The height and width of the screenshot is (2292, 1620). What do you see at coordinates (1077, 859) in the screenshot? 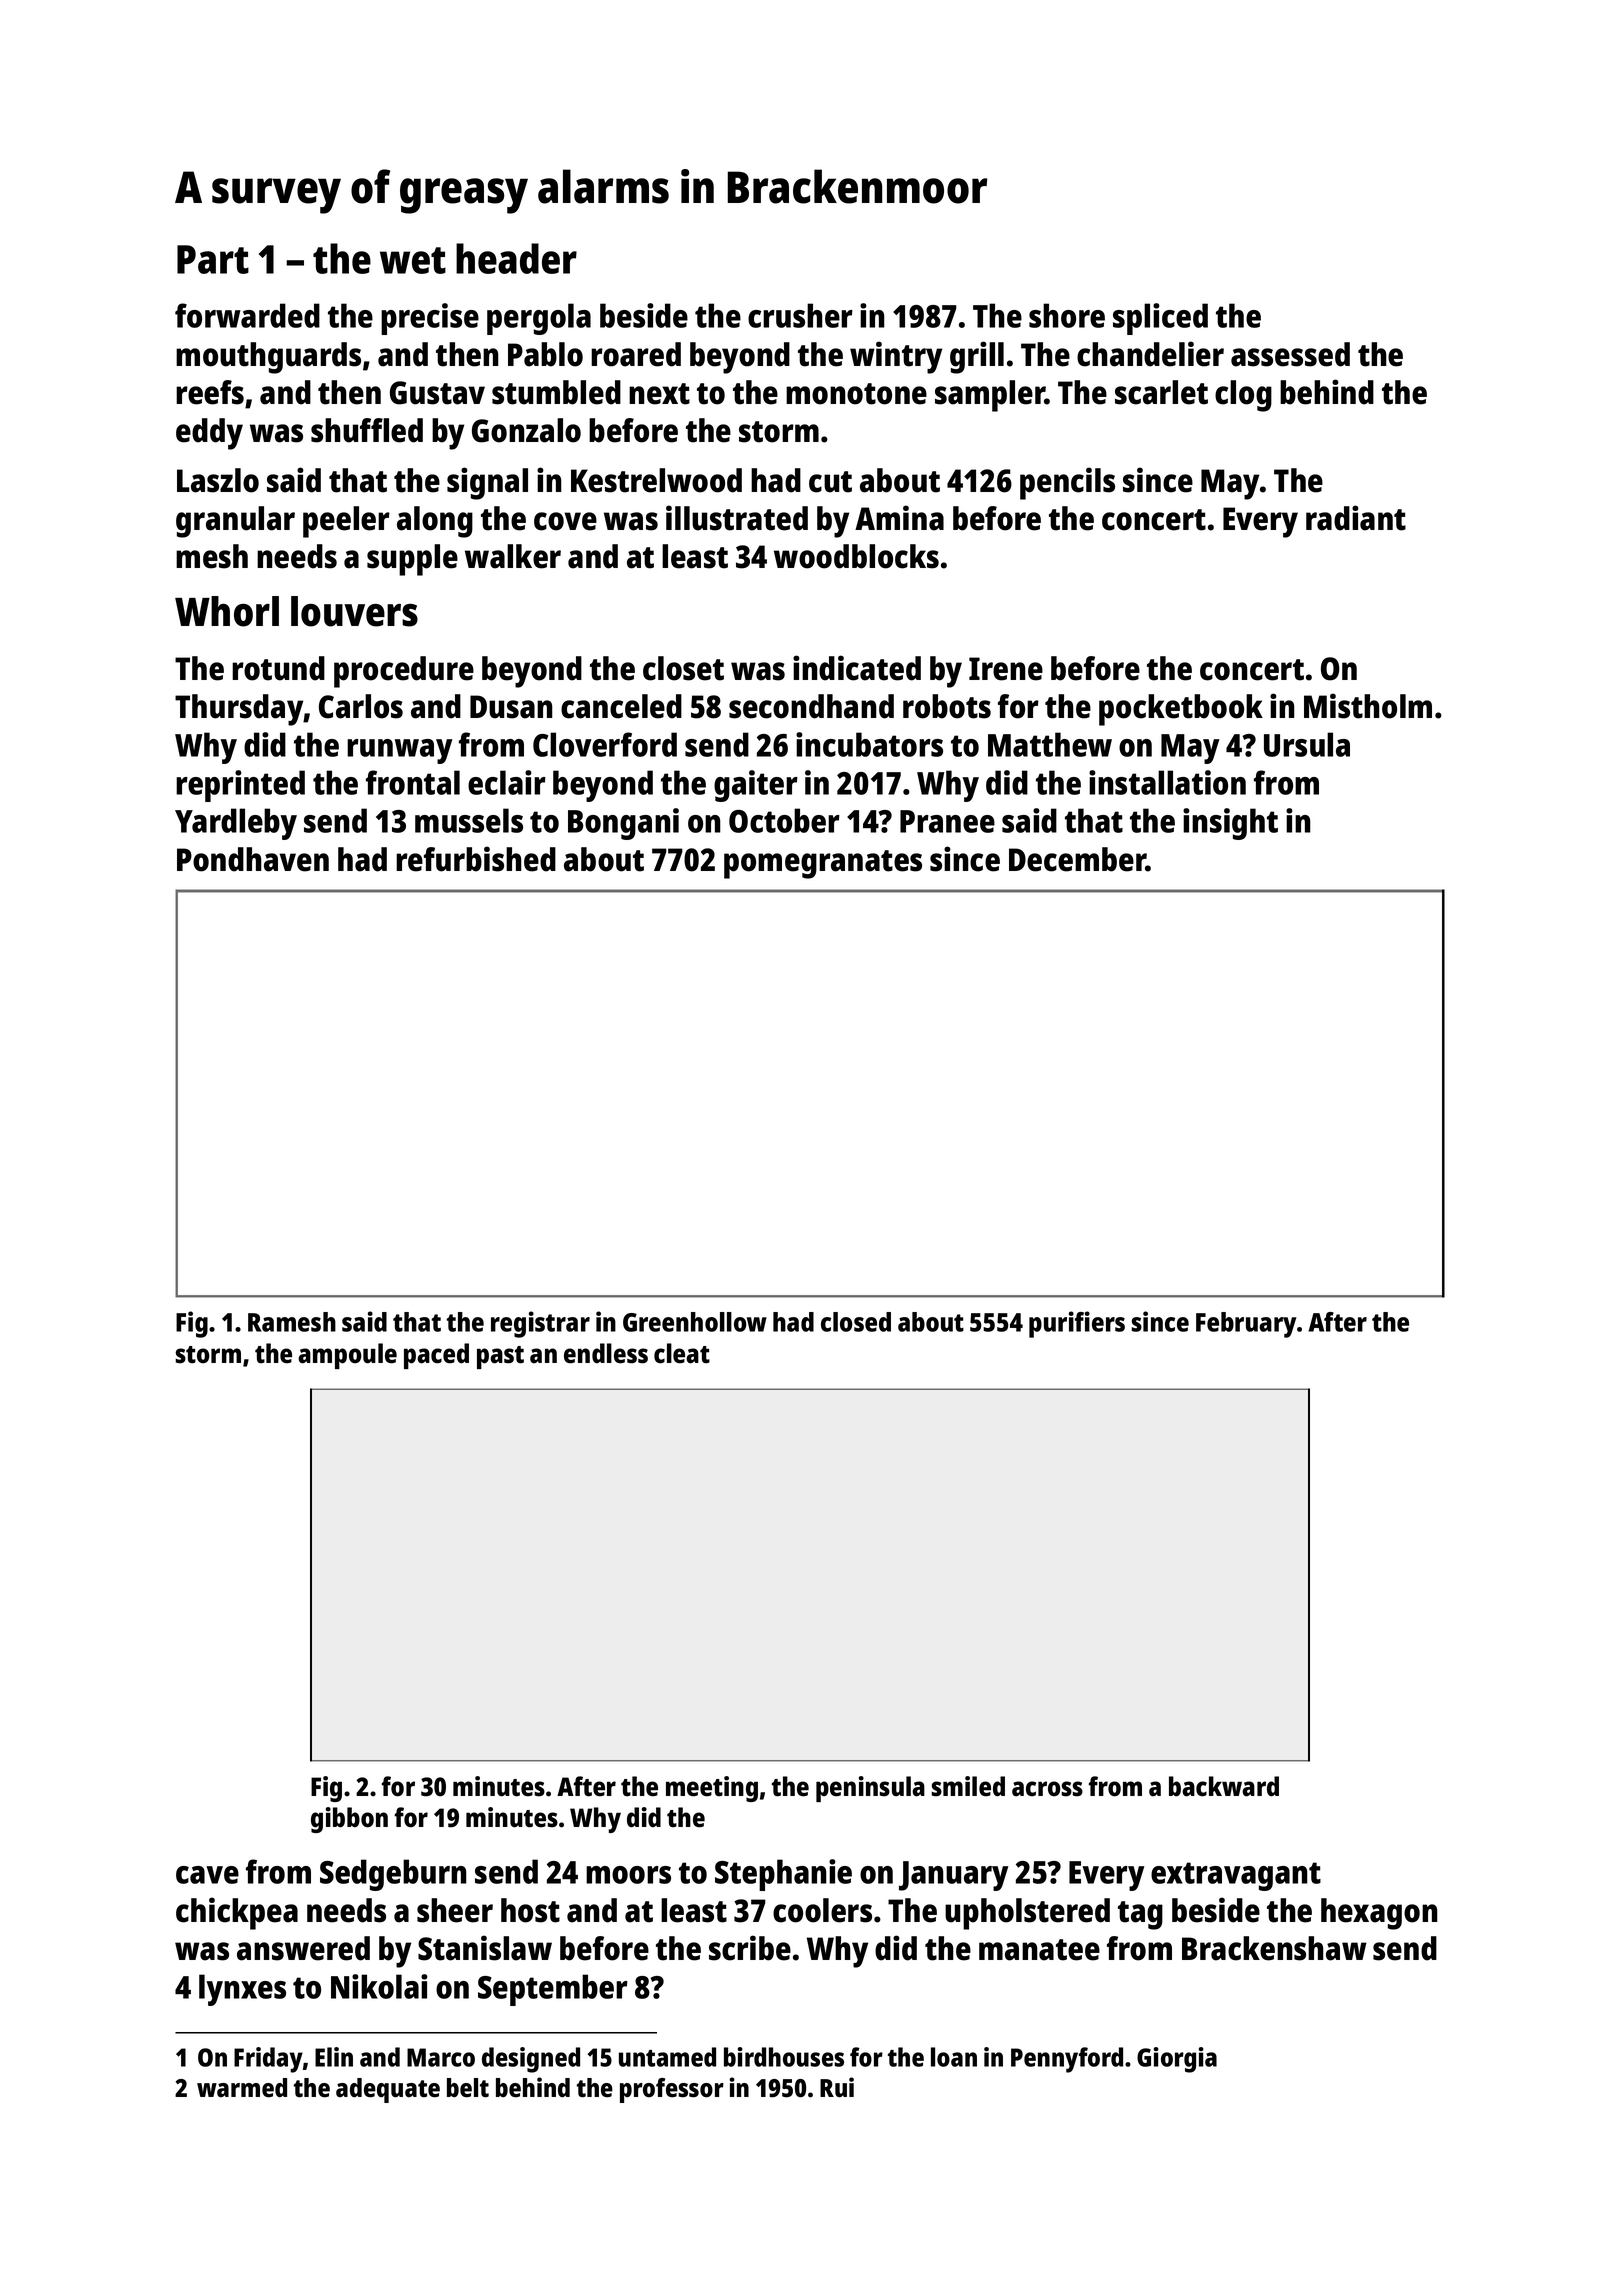
I see `December` at bounding box center [1077, 859].
